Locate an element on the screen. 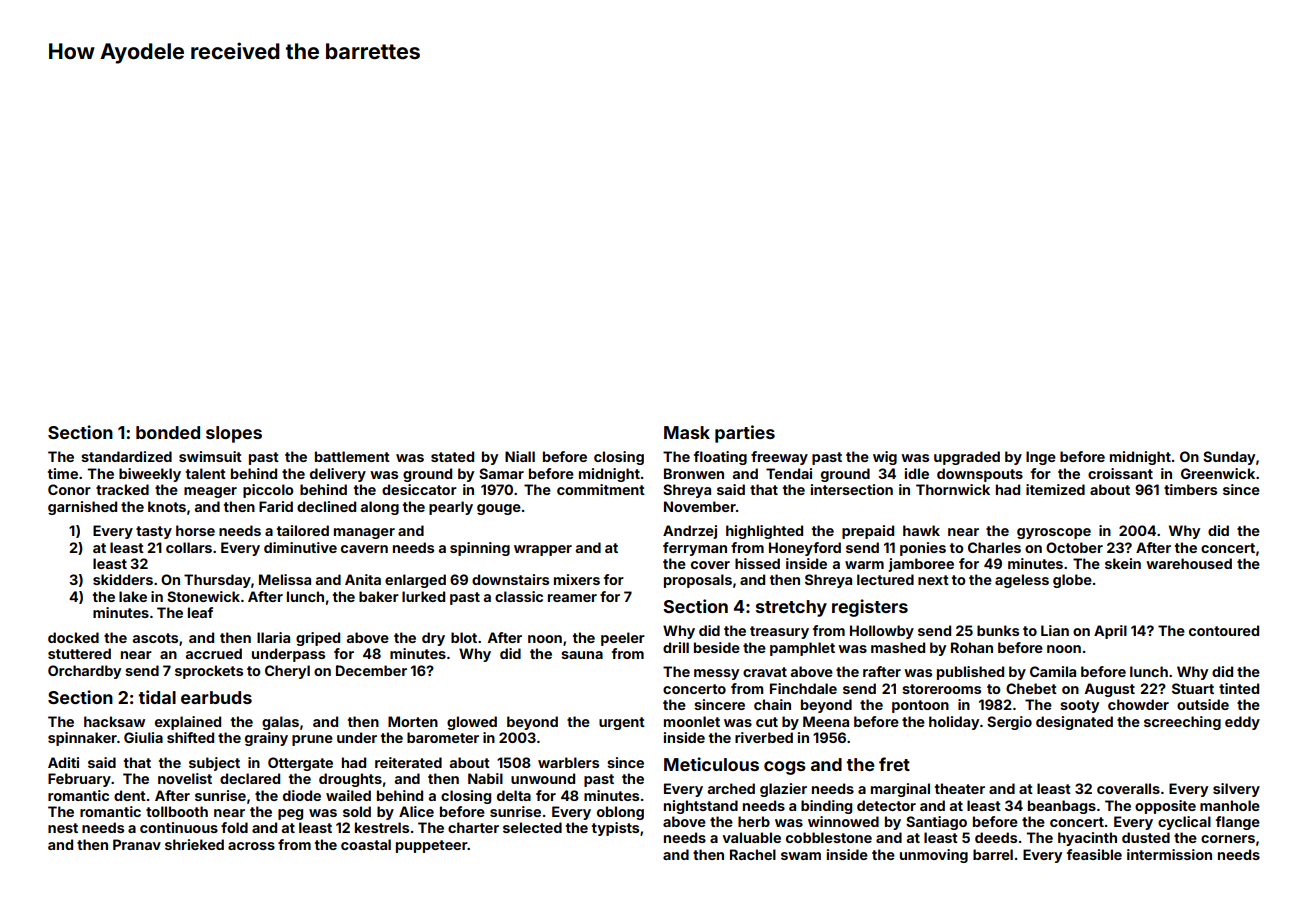 Image resolution: width=1308 pixels, height=924 pixels. Pranav is located at coordinates (137, 844).
